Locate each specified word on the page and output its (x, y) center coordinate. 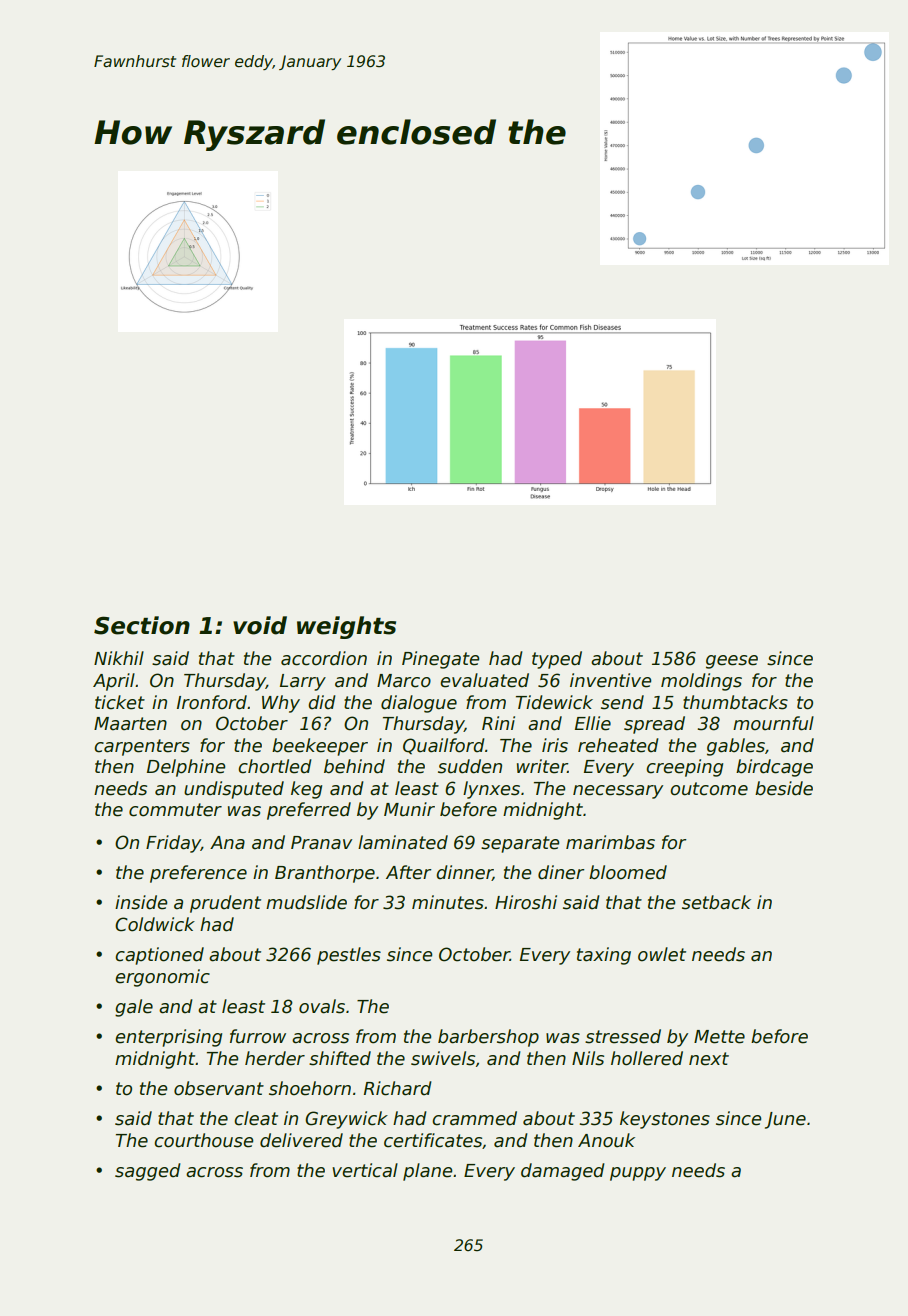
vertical (365, 1170)
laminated (403, 842)
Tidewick (554, 702)
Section (142, 625)
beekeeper (320, 747)
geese (732, 662)
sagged (148, 1172)
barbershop (488, 1038)
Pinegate (440, 660)
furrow (258, 1036)
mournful (773, 723)
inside (141, 902)
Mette (719, 1037)
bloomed (628, 872)
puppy (638, 1174)
